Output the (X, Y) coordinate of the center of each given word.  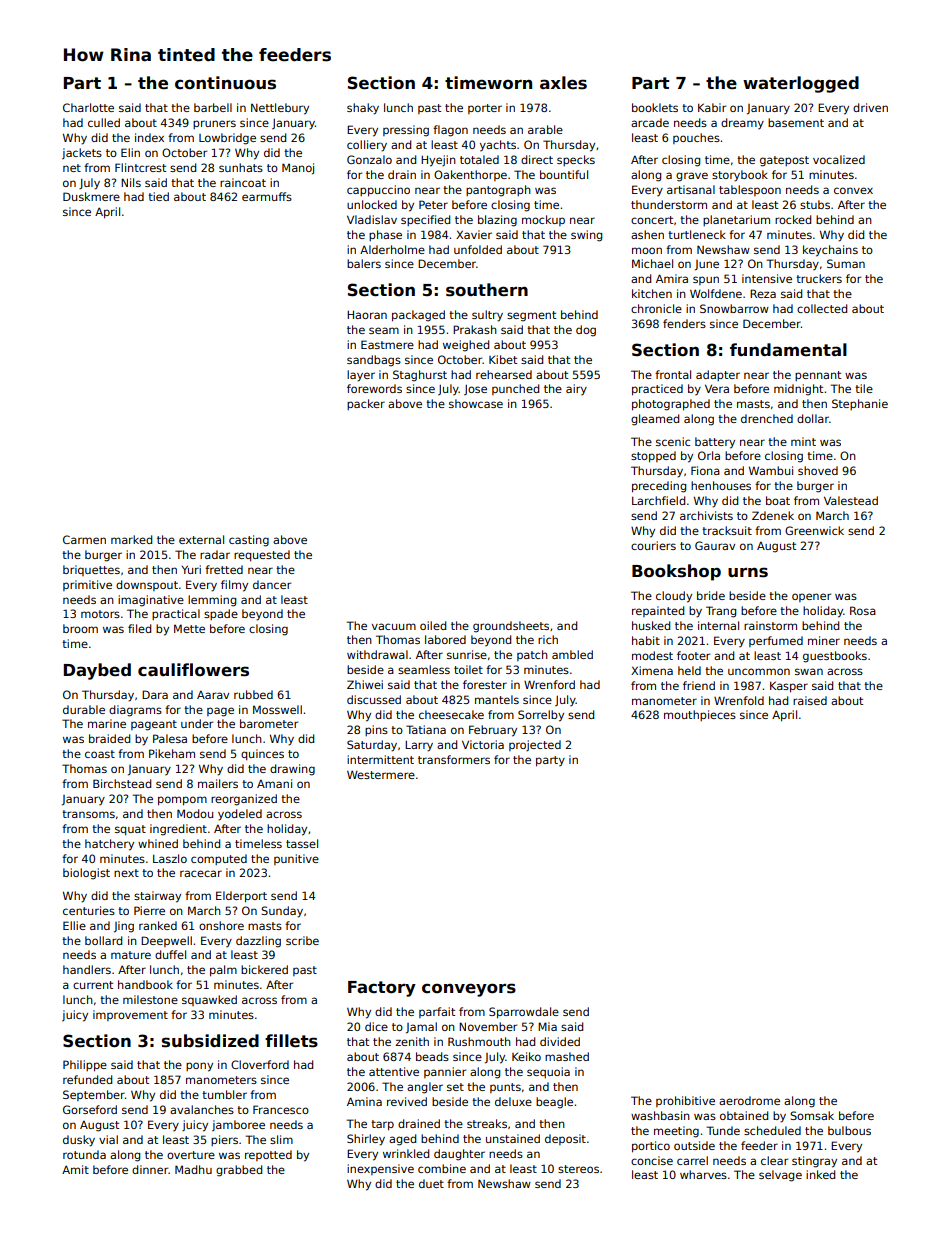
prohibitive (685, 1101)
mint (803, 441)
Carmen (84, 539)
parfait (437, 1012)
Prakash (475, 329)
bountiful (564, 174)
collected (822, 308)
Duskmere (91, 196)
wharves (703, 1174)
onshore (221, 925)
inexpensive (380, 1169)
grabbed (239, 1171)
